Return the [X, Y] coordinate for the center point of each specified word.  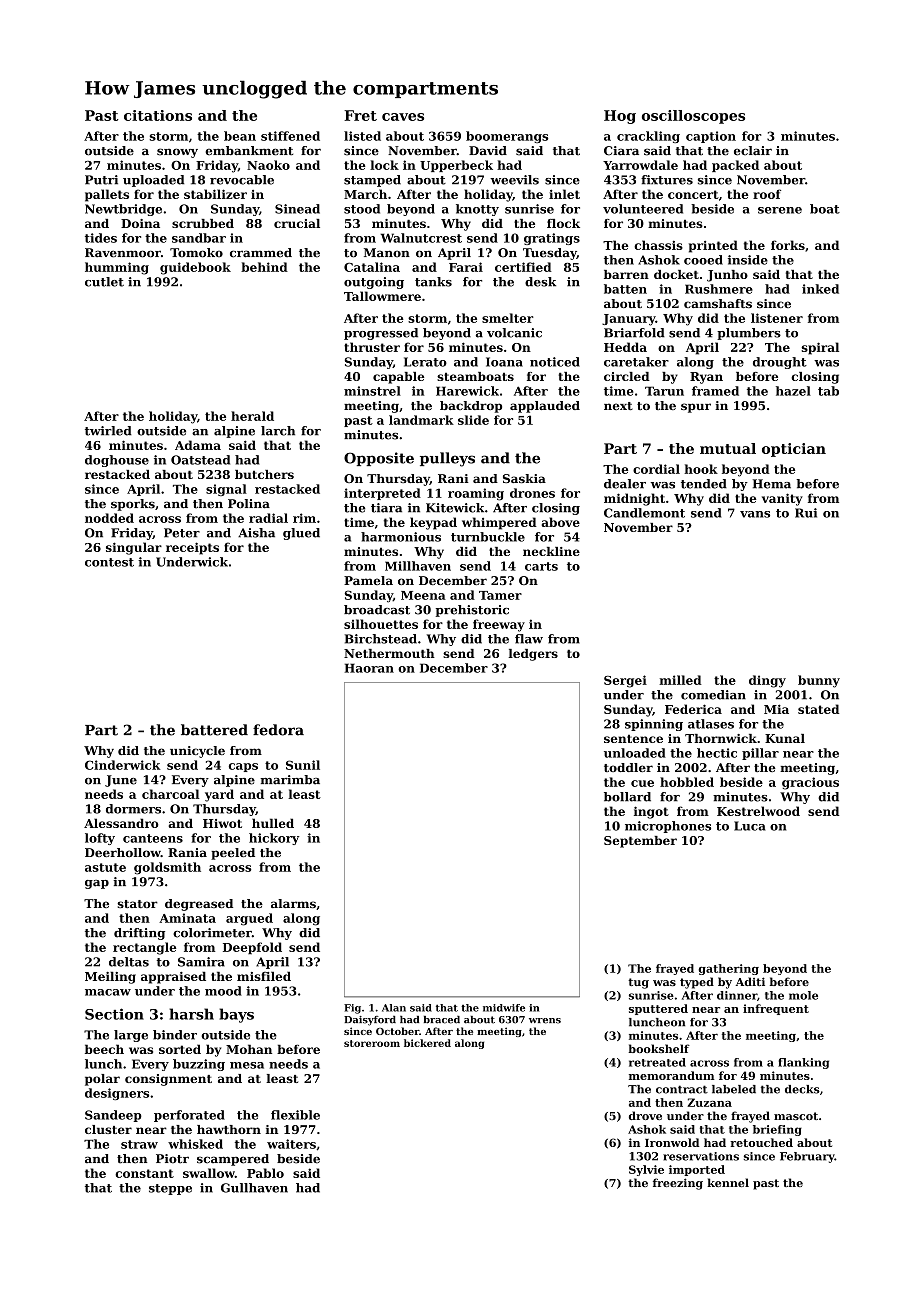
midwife [504, 1008]
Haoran [369, 668]
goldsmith [167, 868]
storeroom [372, 1043]
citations [158, 115]
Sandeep [113, 1116]
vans [755, 514]
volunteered [643, 209]
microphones [668, 827]
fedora [278, 730]
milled [680, 680]
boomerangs [507, 137]
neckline [551, 551]
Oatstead [200, 460]
